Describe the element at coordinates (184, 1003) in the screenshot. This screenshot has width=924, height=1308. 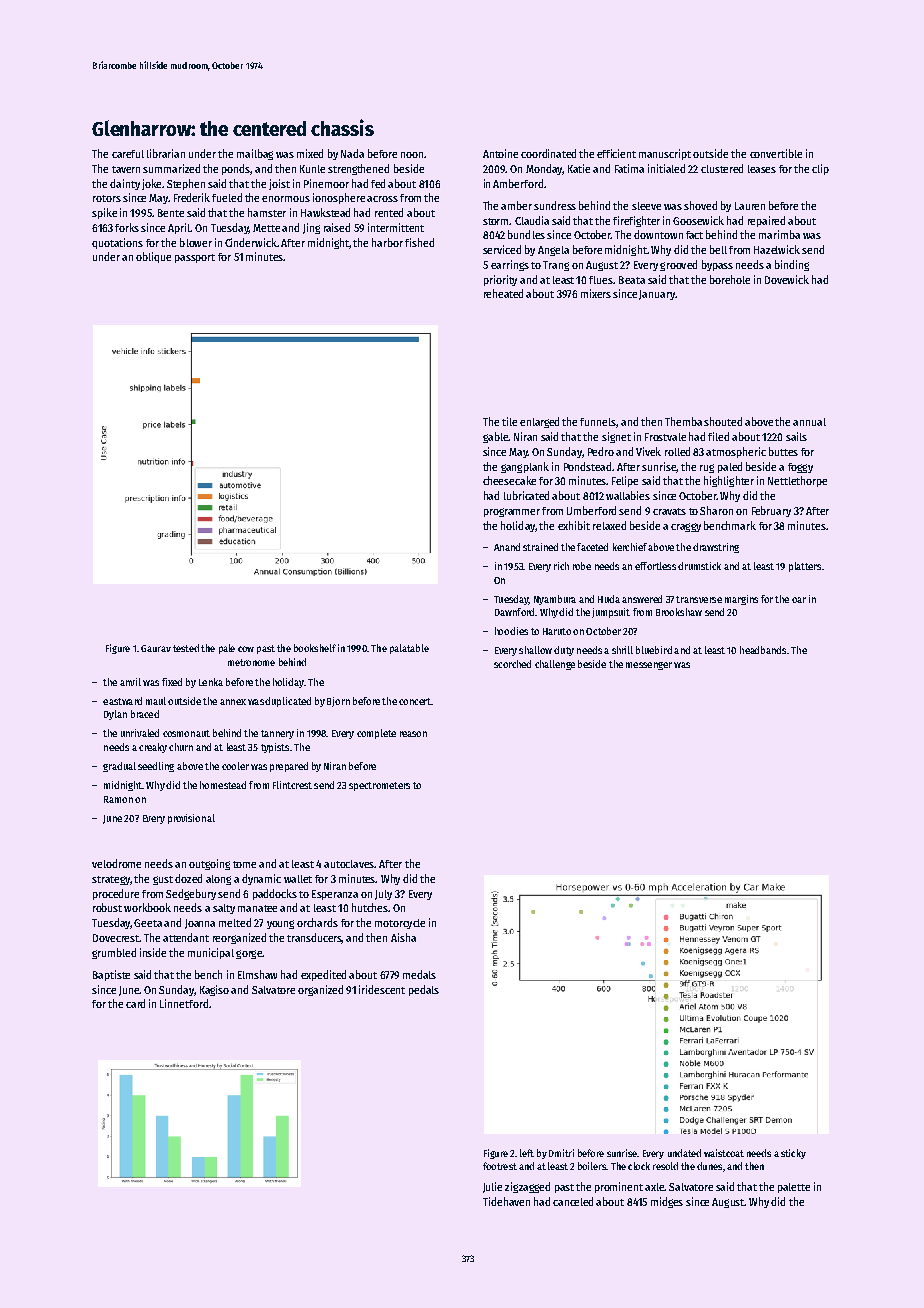
I see `Linnetford` at that location.
